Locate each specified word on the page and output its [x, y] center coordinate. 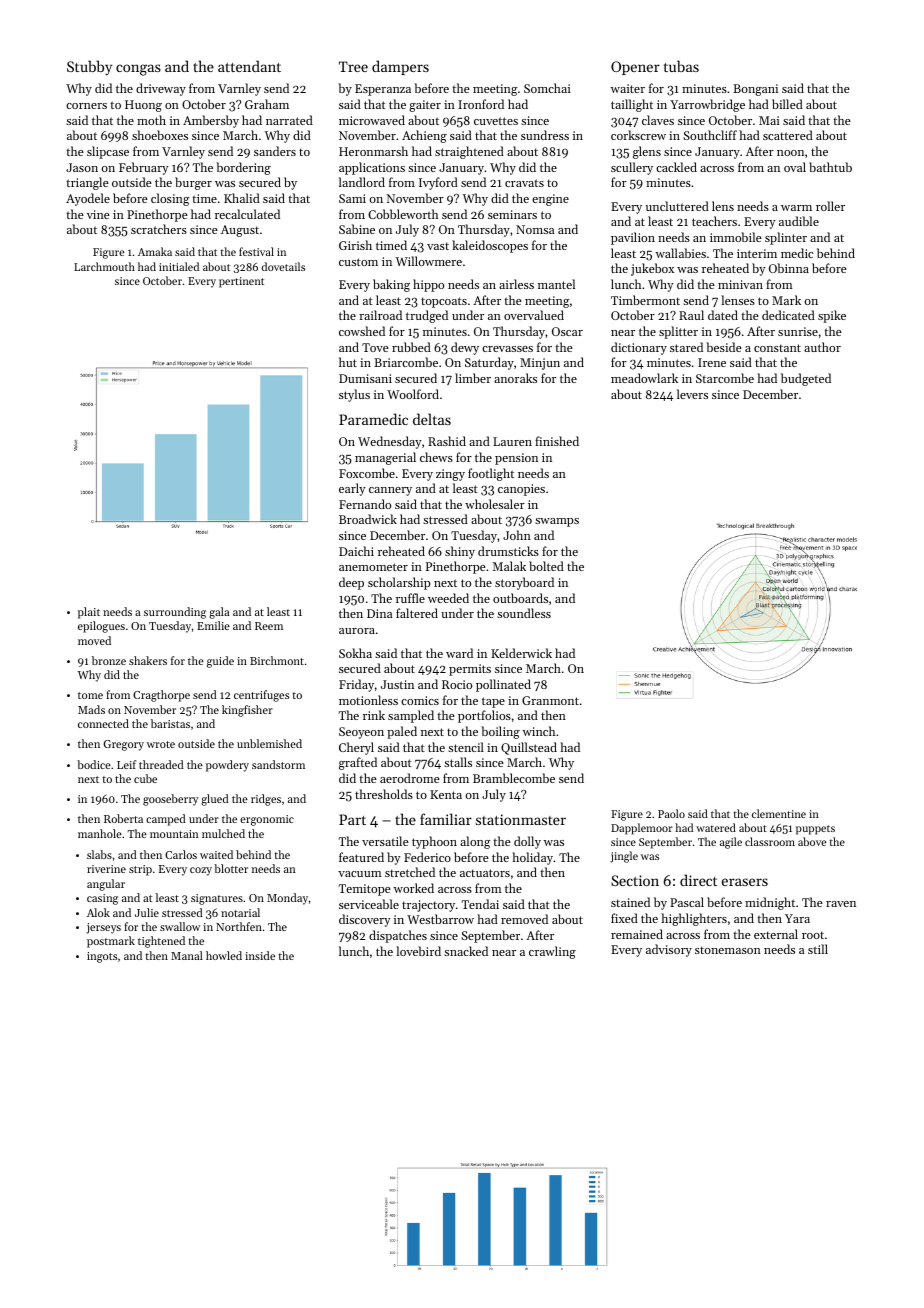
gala [219, 613]
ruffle [410, 598]
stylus [354, 395]
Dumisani [365, 378]
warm [796, 208]
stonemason [728, 950]
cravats [524, 183]
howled [224, 955]
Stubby [89, 67]
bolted [546, 566]
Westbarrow [440, 919]
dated [723, 315]
